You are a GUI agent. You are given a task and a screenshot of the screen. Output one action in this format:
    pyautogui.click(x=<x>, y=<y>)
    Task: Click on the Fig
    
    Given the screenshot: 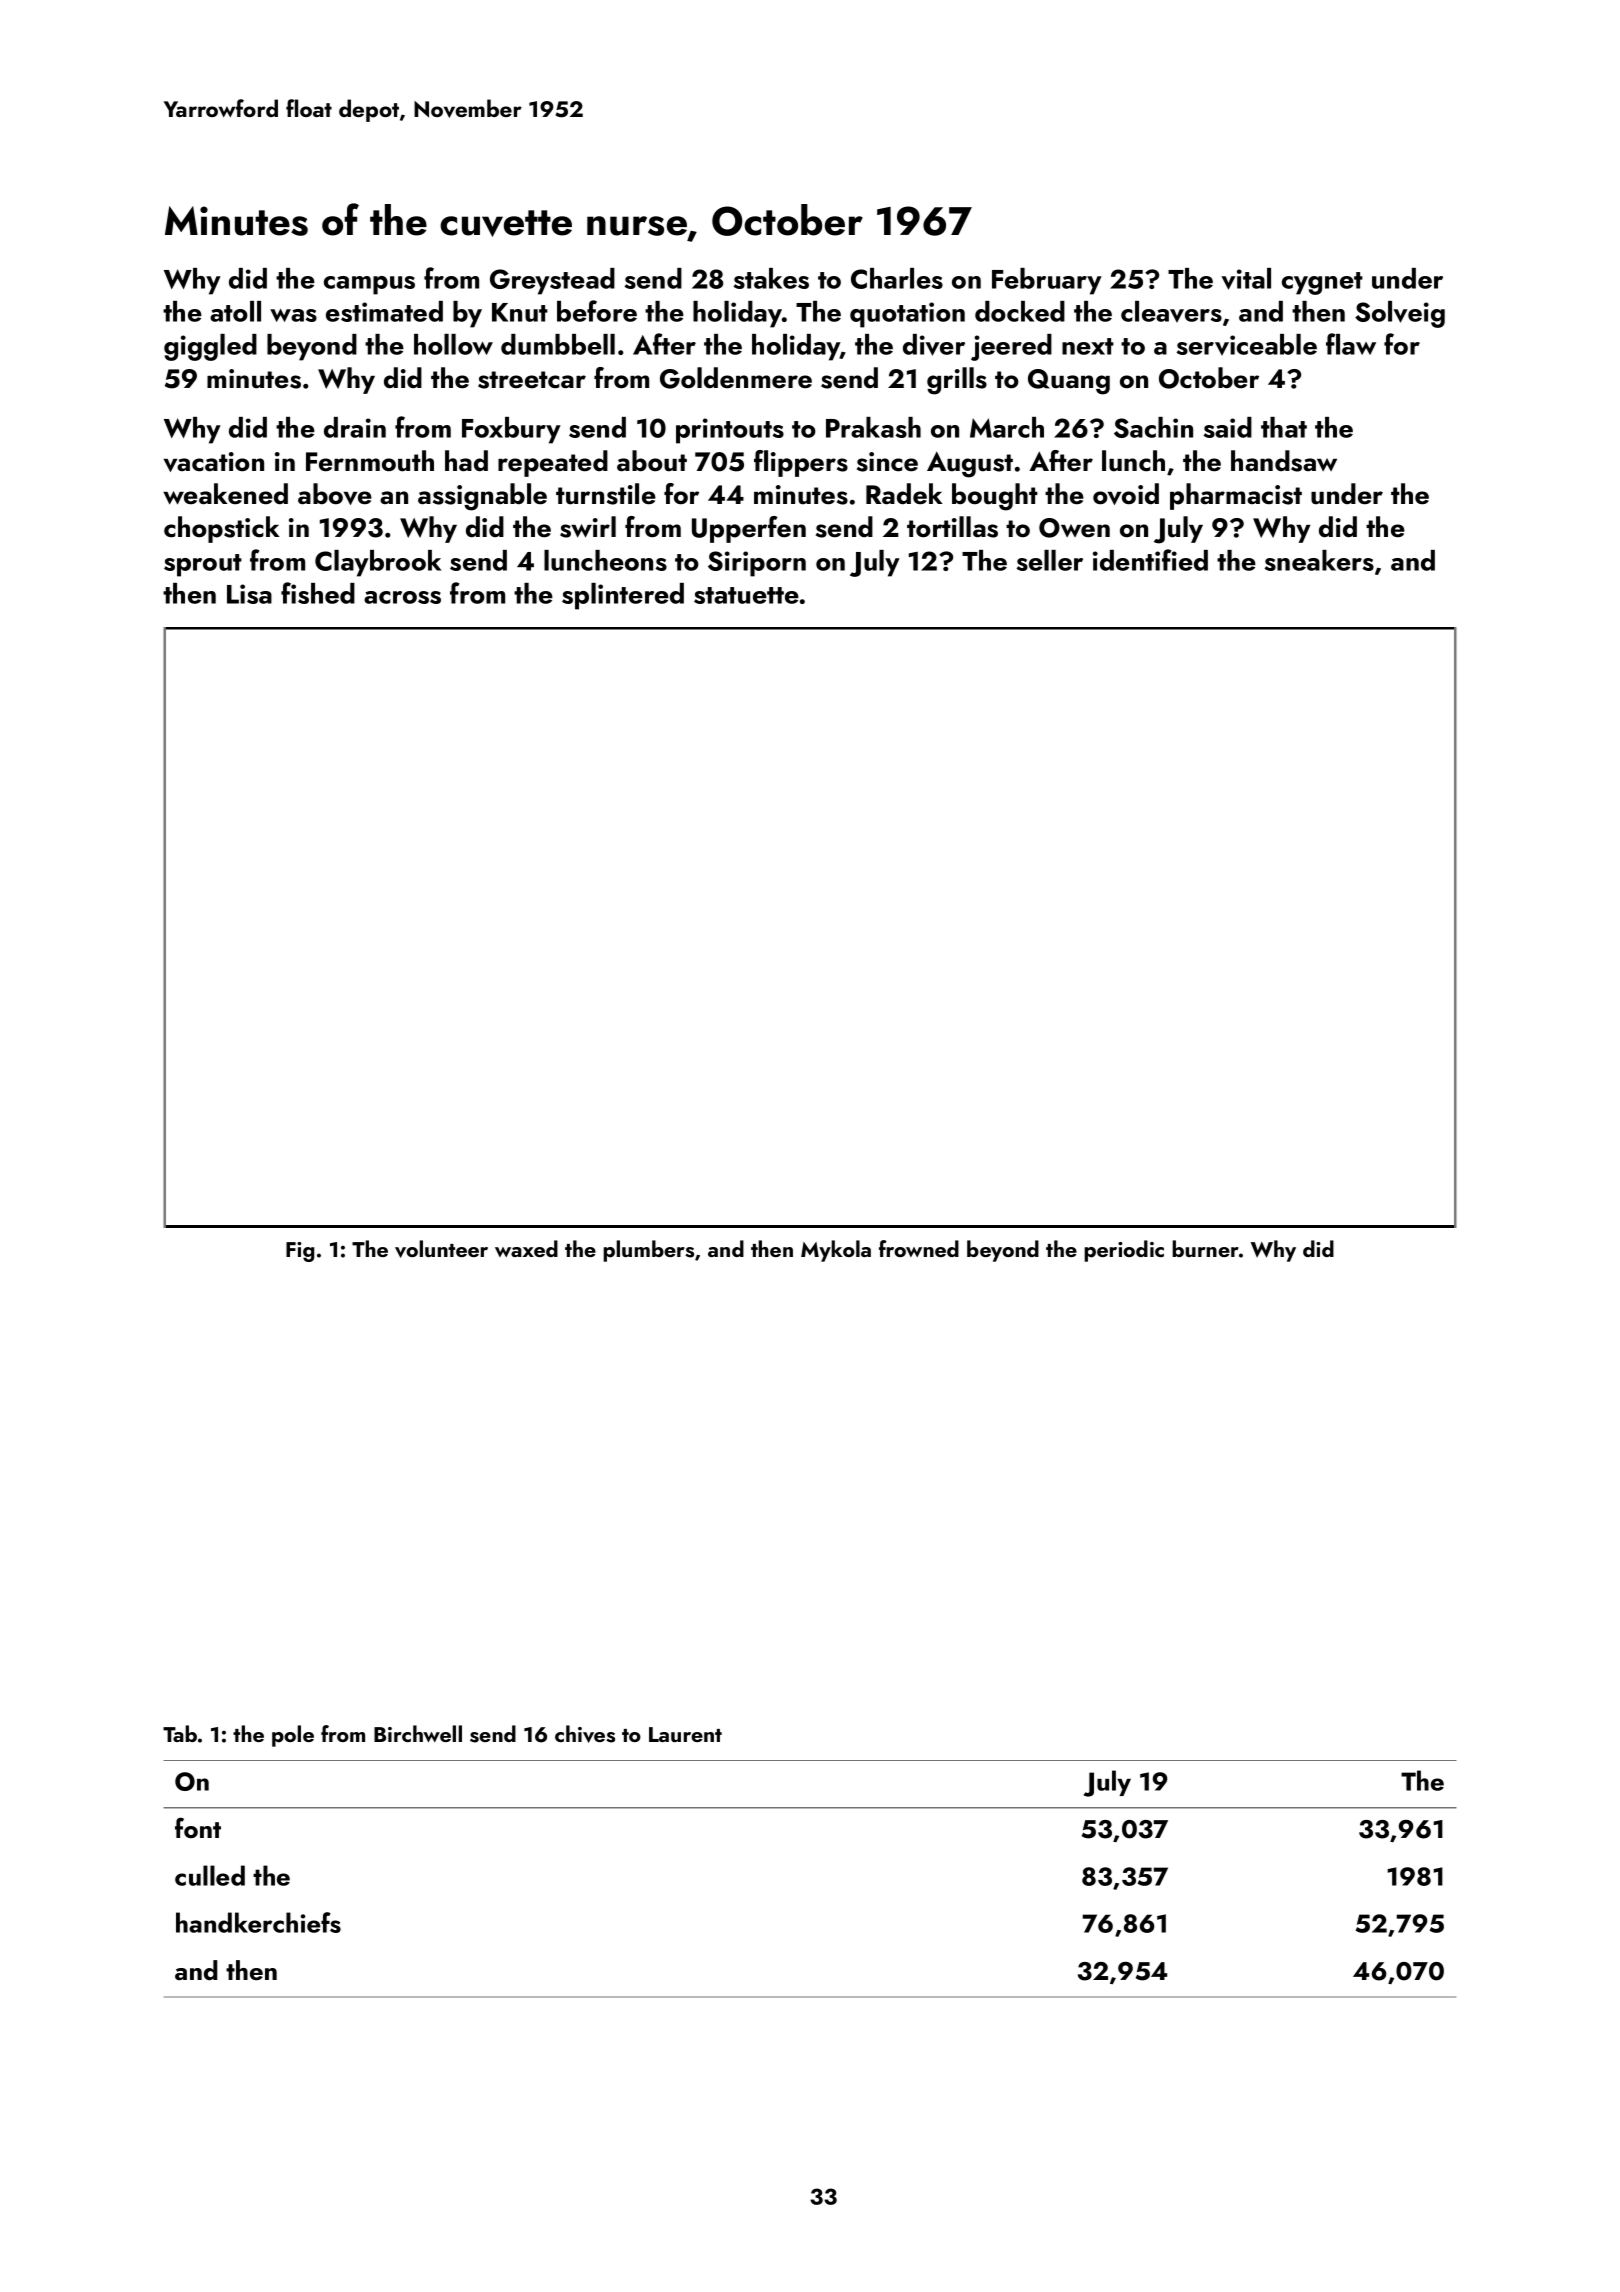 What is the action you would take?
    pyautogui.click(x=300, y=1252)
